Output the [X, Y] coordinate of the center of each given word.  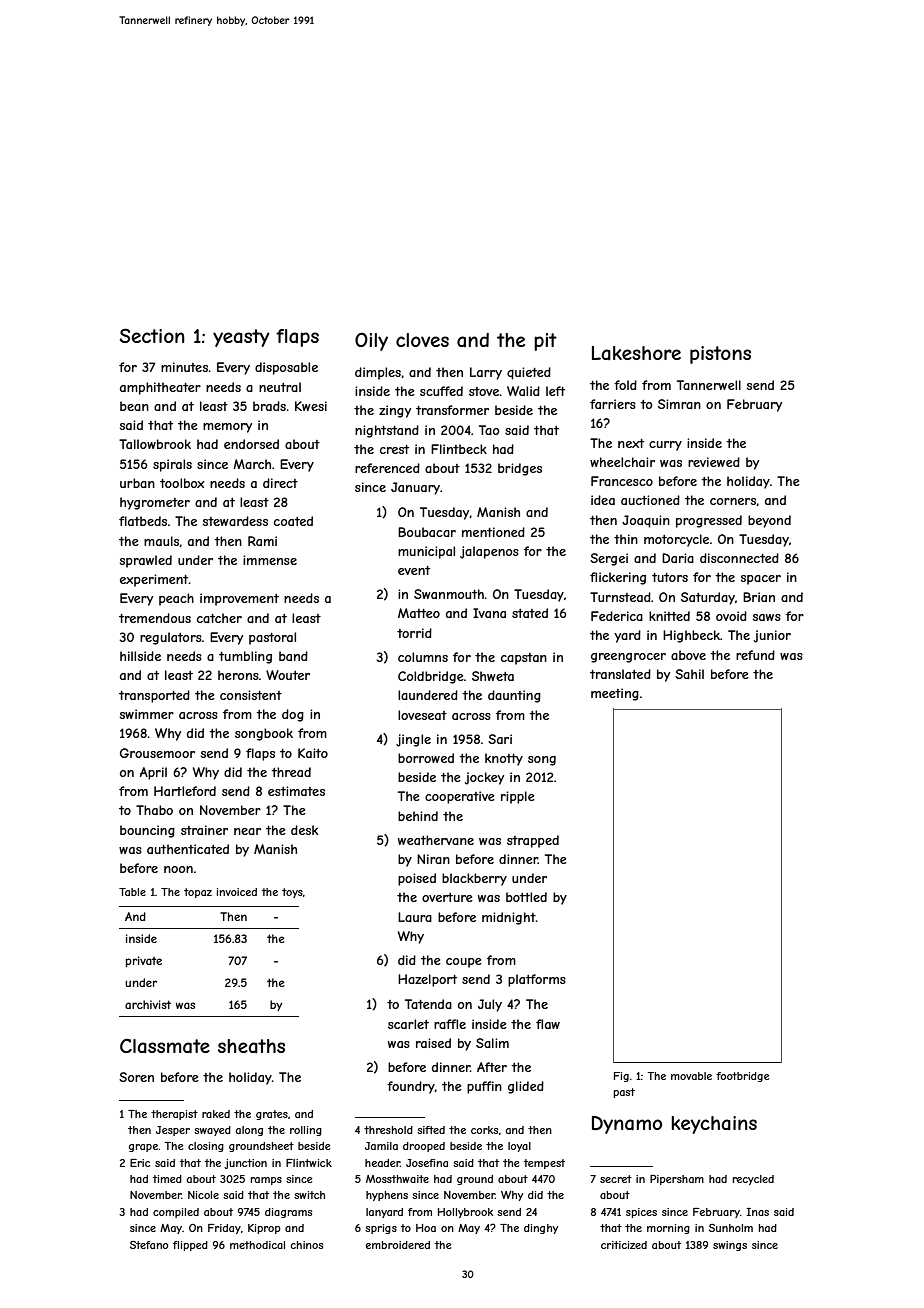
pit [545, 342]
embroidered [398, 1245]
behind [418, 816]
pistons [720, 355]
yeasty [241, 338]
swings [730, 1246]
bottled [526, 897]
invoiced [237, 892]
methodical [257, 1245]
